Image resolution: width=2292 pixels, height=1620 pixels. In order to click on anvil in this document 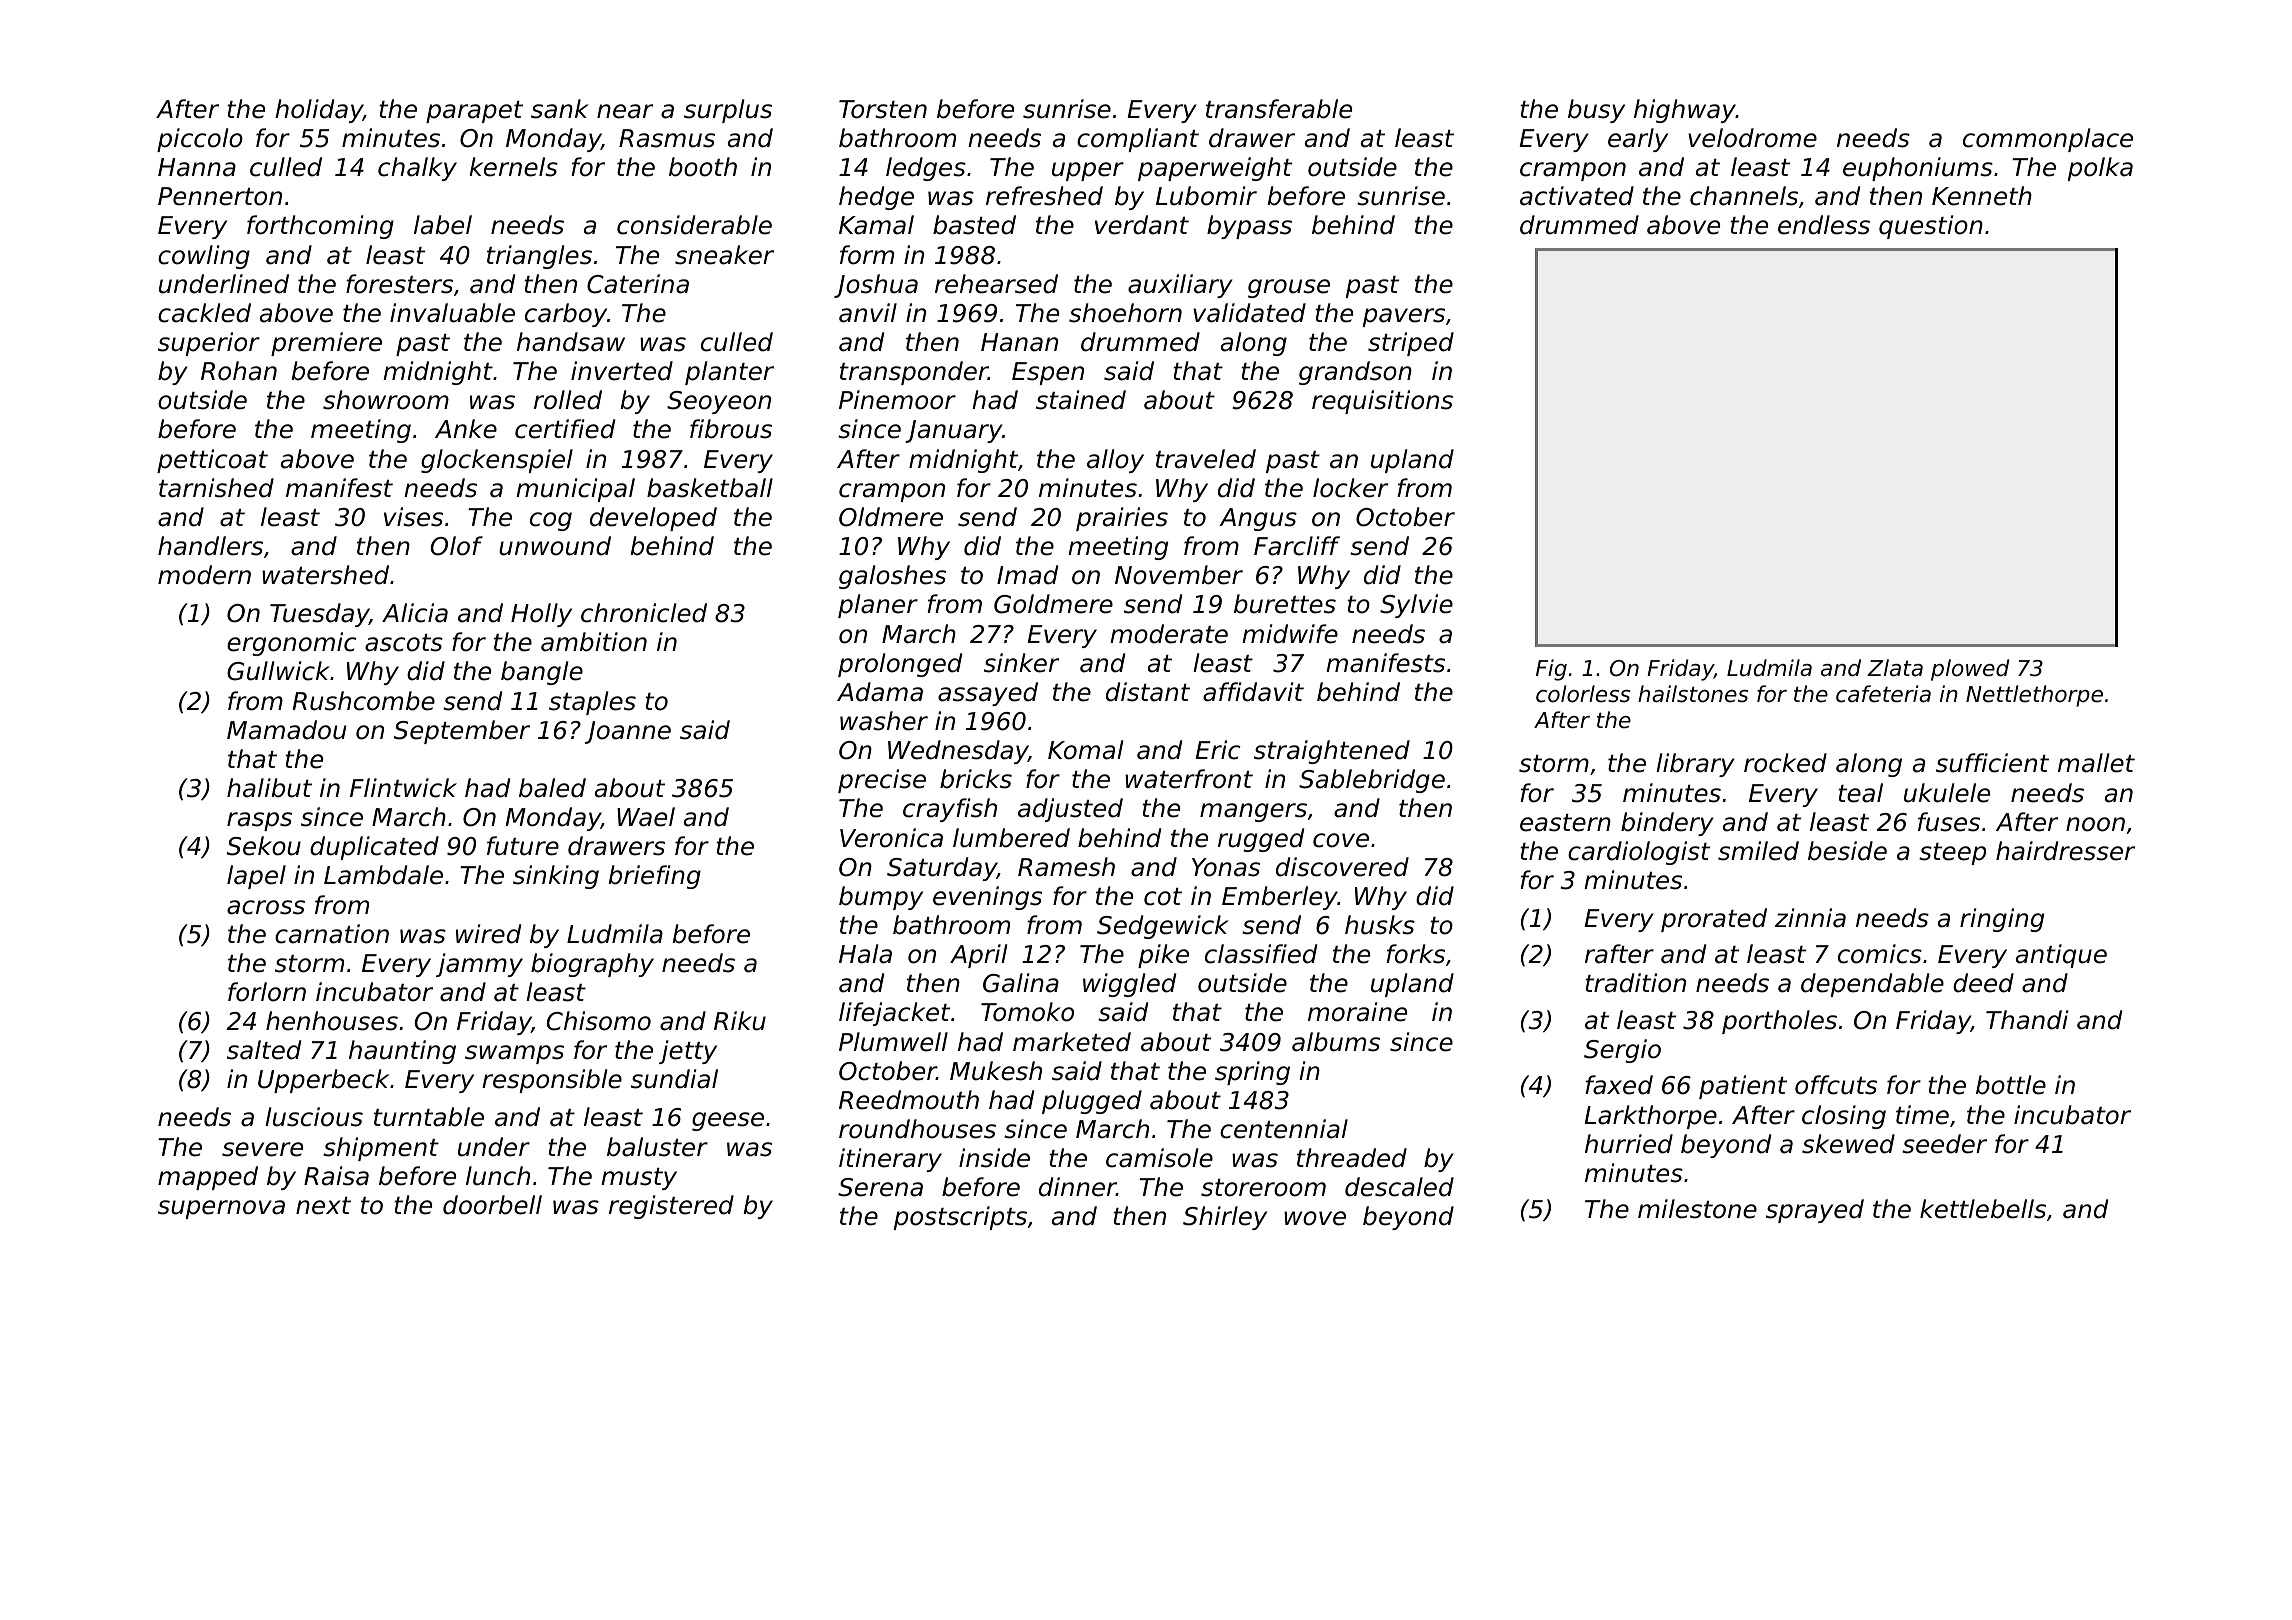, I will do `click(868, 313)`.
